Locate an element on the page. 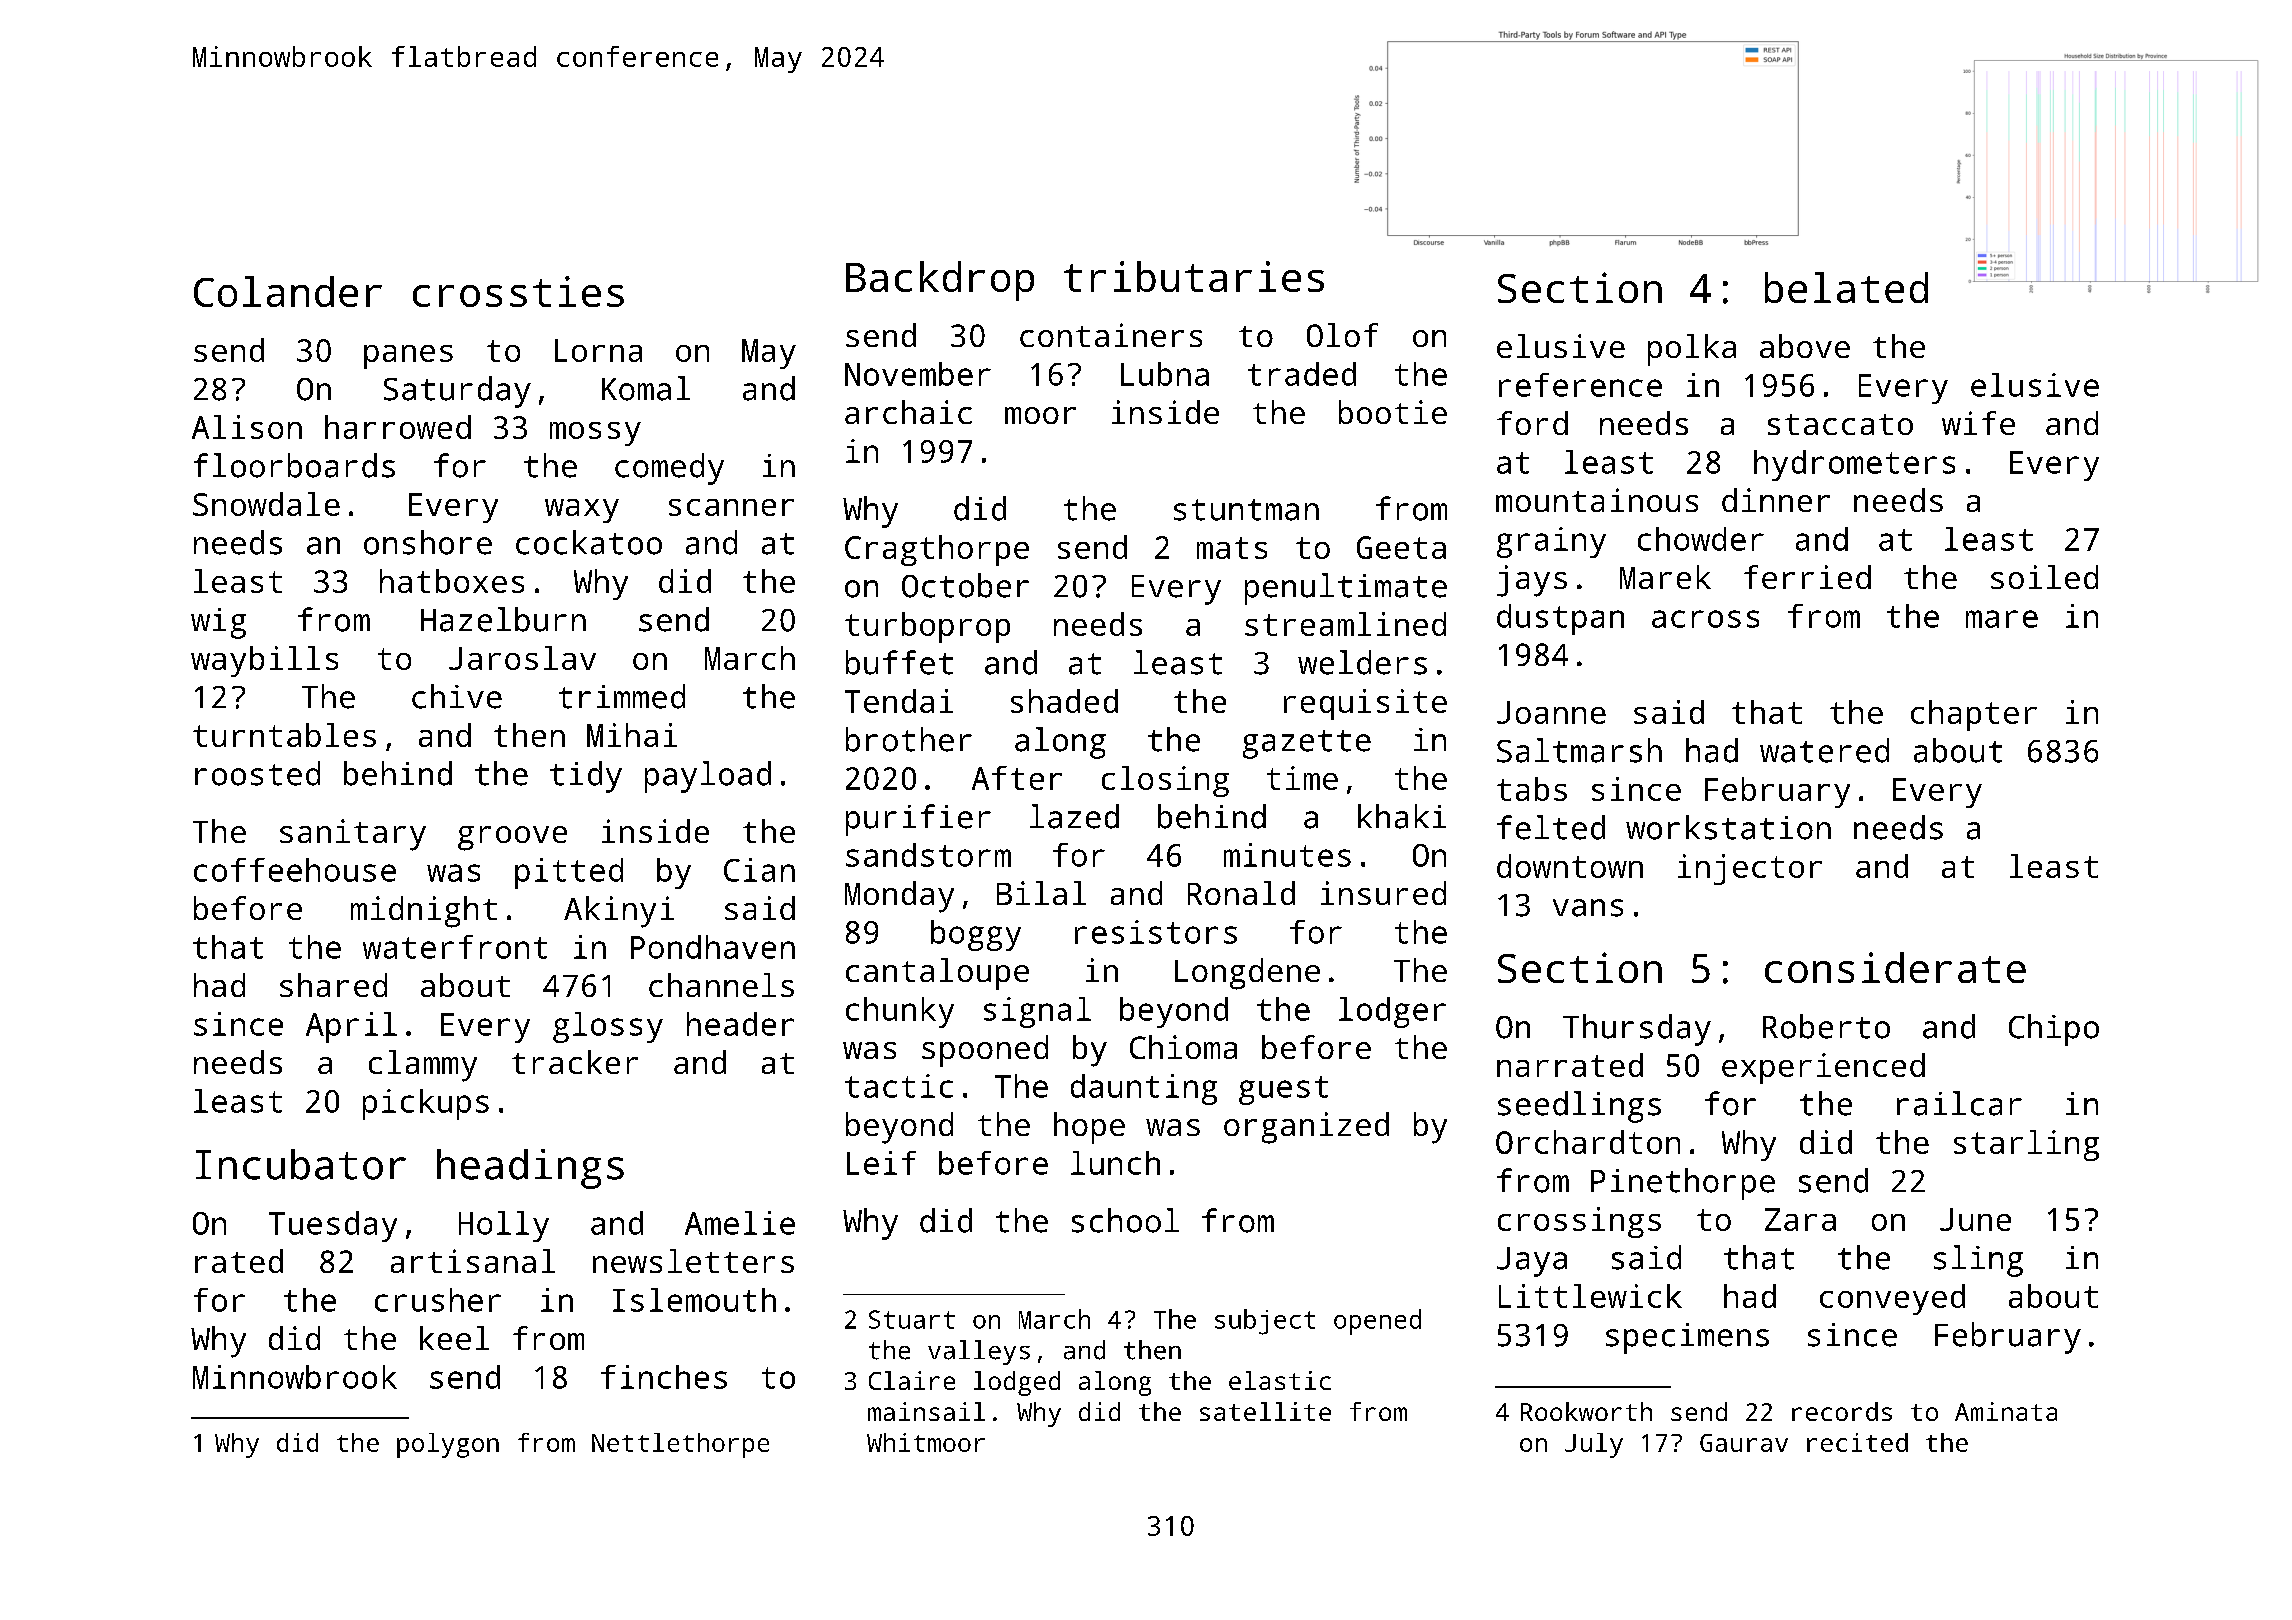  tactic is located at coordinates (899, 1086).
